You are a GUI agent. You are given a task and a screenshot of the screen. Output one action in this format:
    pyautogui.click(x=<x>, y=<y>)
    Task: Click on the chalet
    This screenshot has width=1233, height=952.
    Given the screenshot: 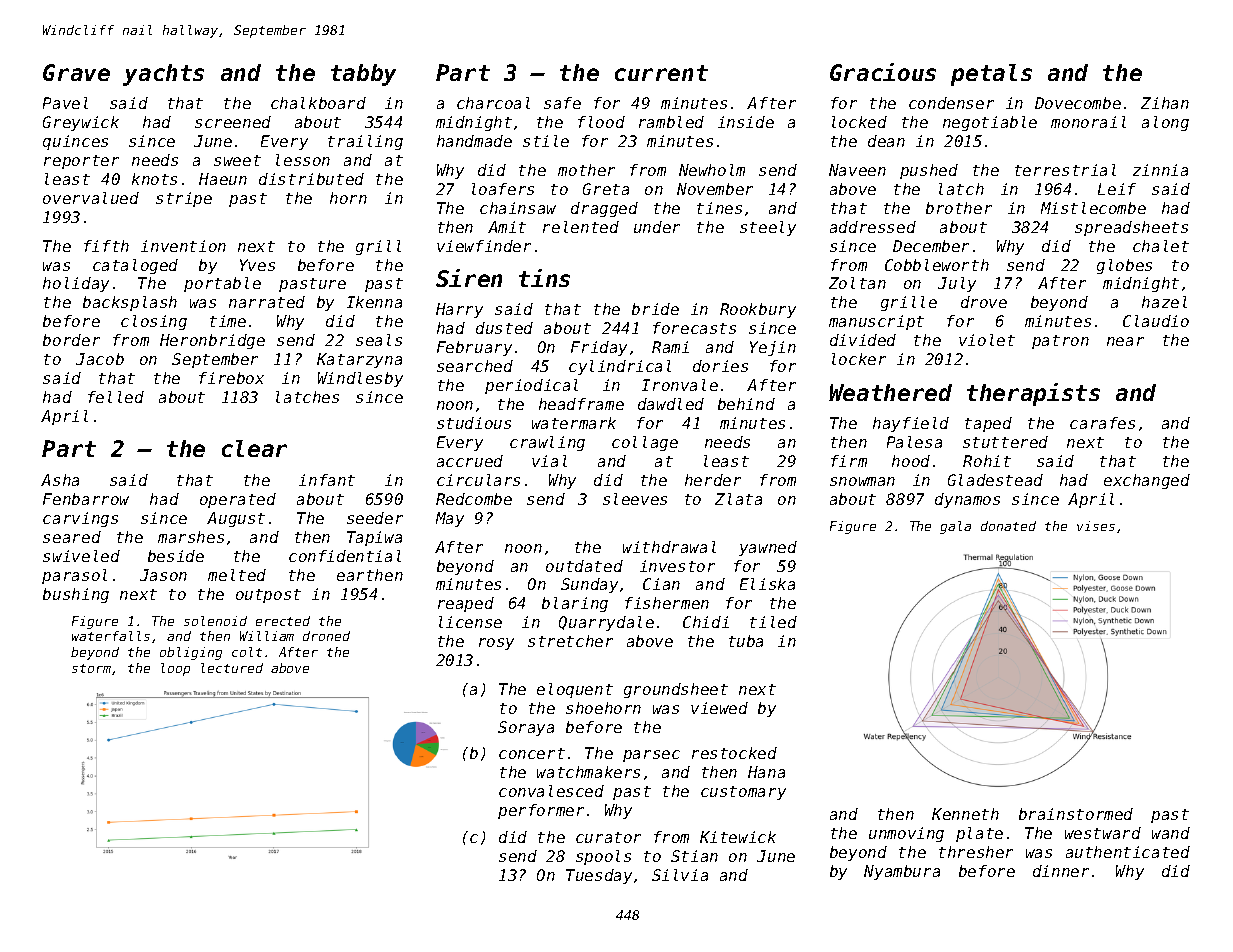 What is the action you would take?
    pyautogui.click(x=1161, y=246)
